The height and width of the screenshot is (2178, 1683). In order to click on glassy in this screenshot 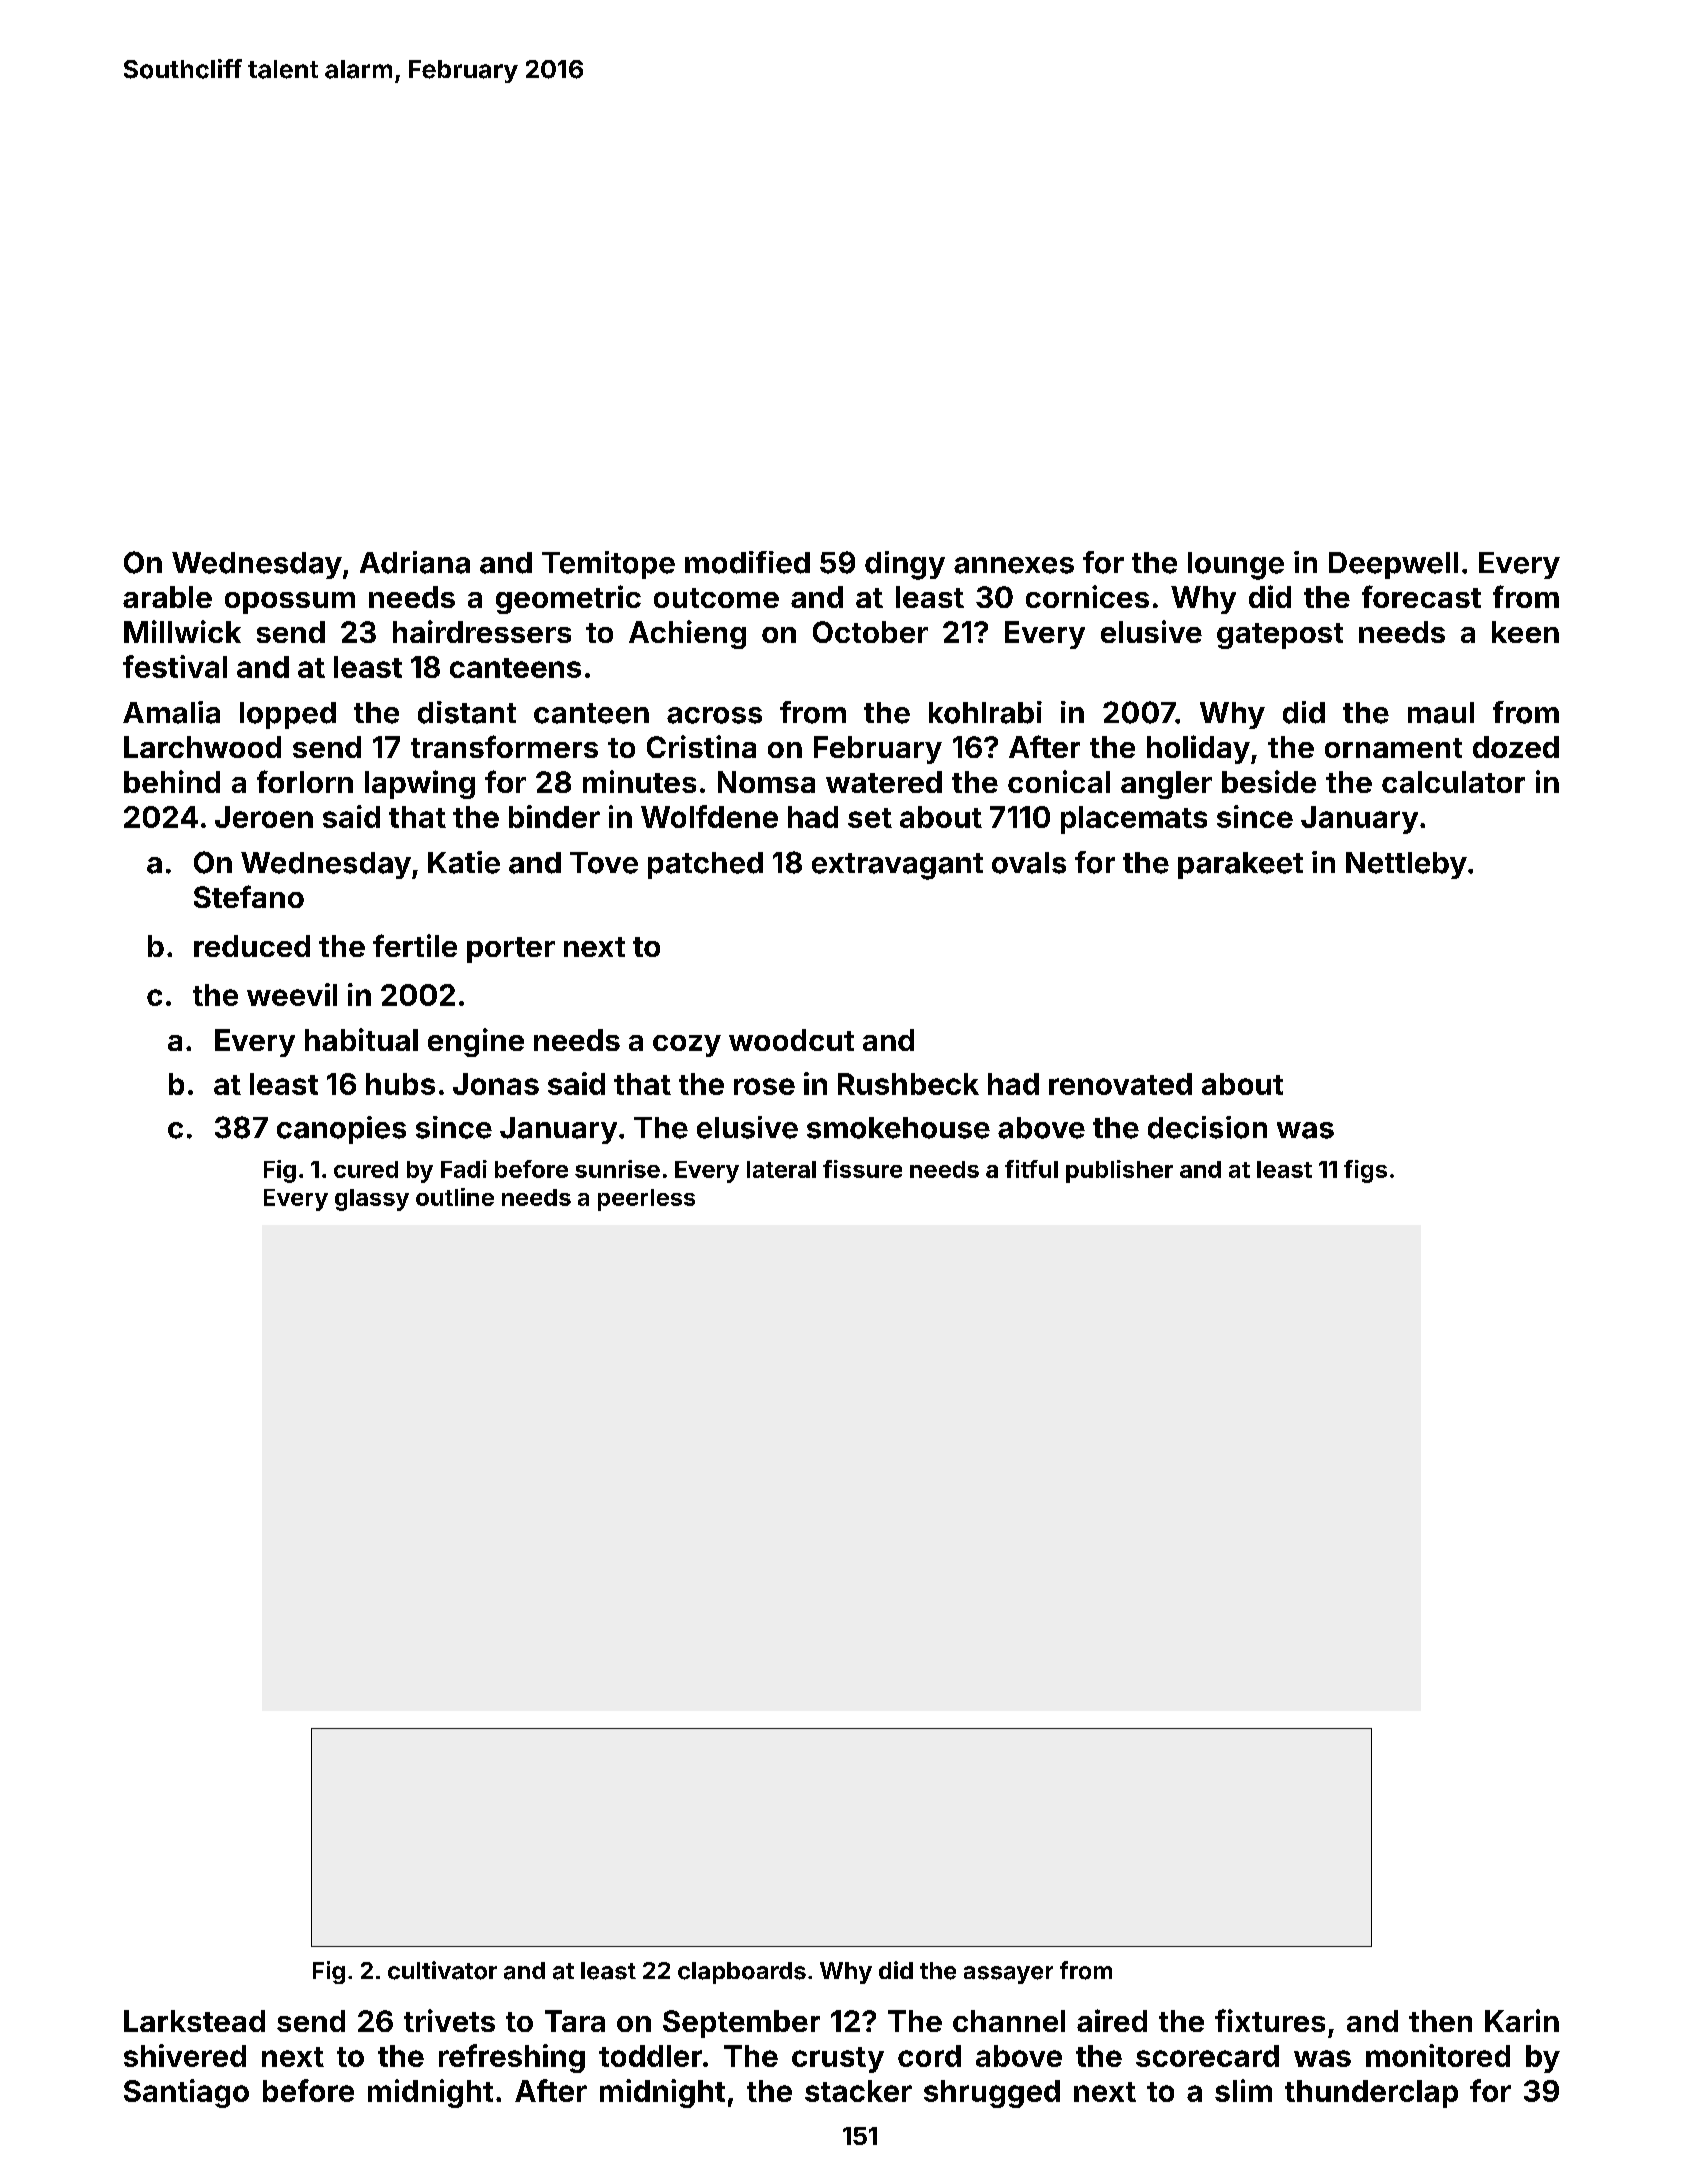, I will do `click(372, 1200)`.
